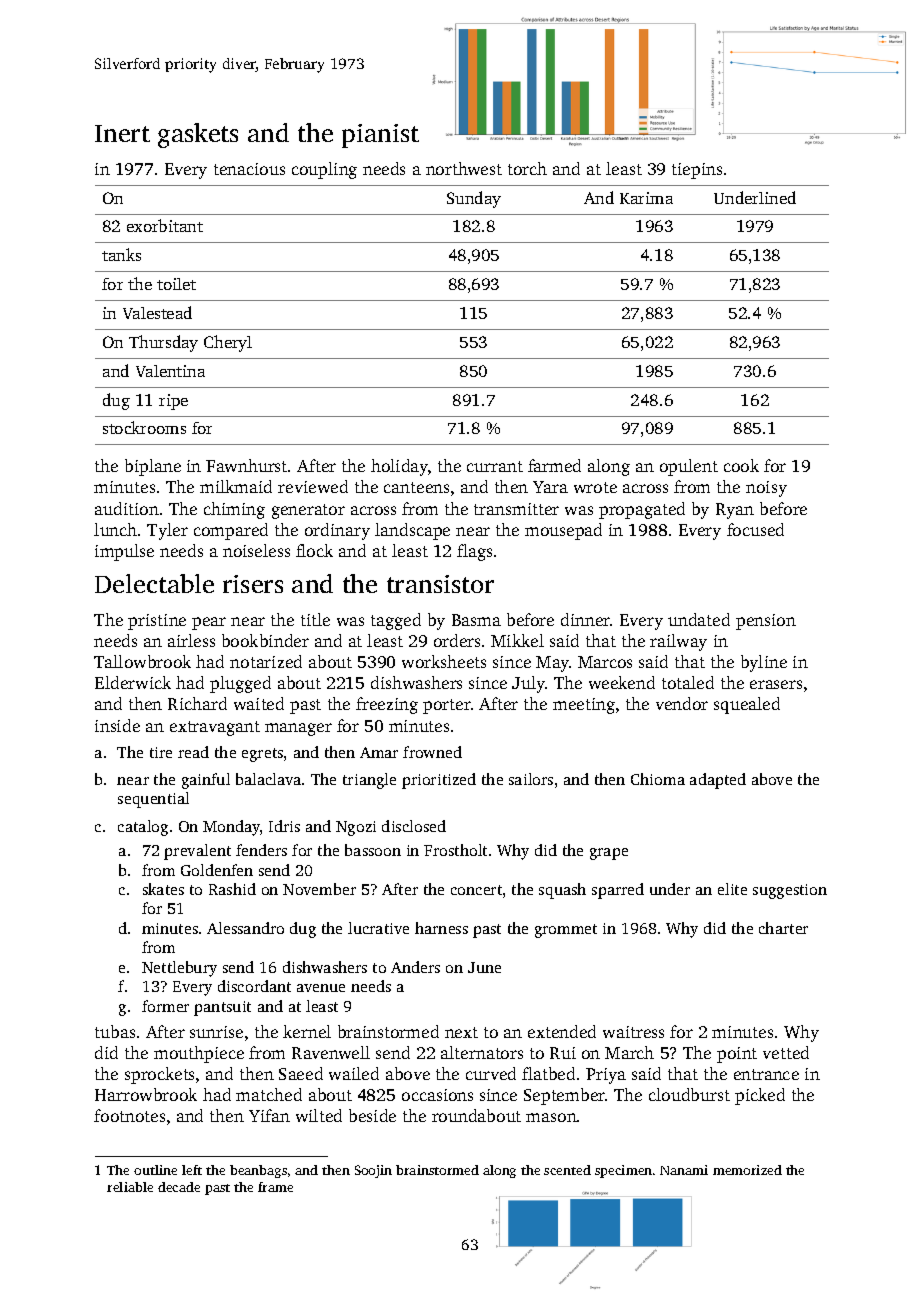 This image has width=924, height=1308. What do you see at coordinates (415, 967) in the image?
I see `Anders` at bounding box center [415, 967].
